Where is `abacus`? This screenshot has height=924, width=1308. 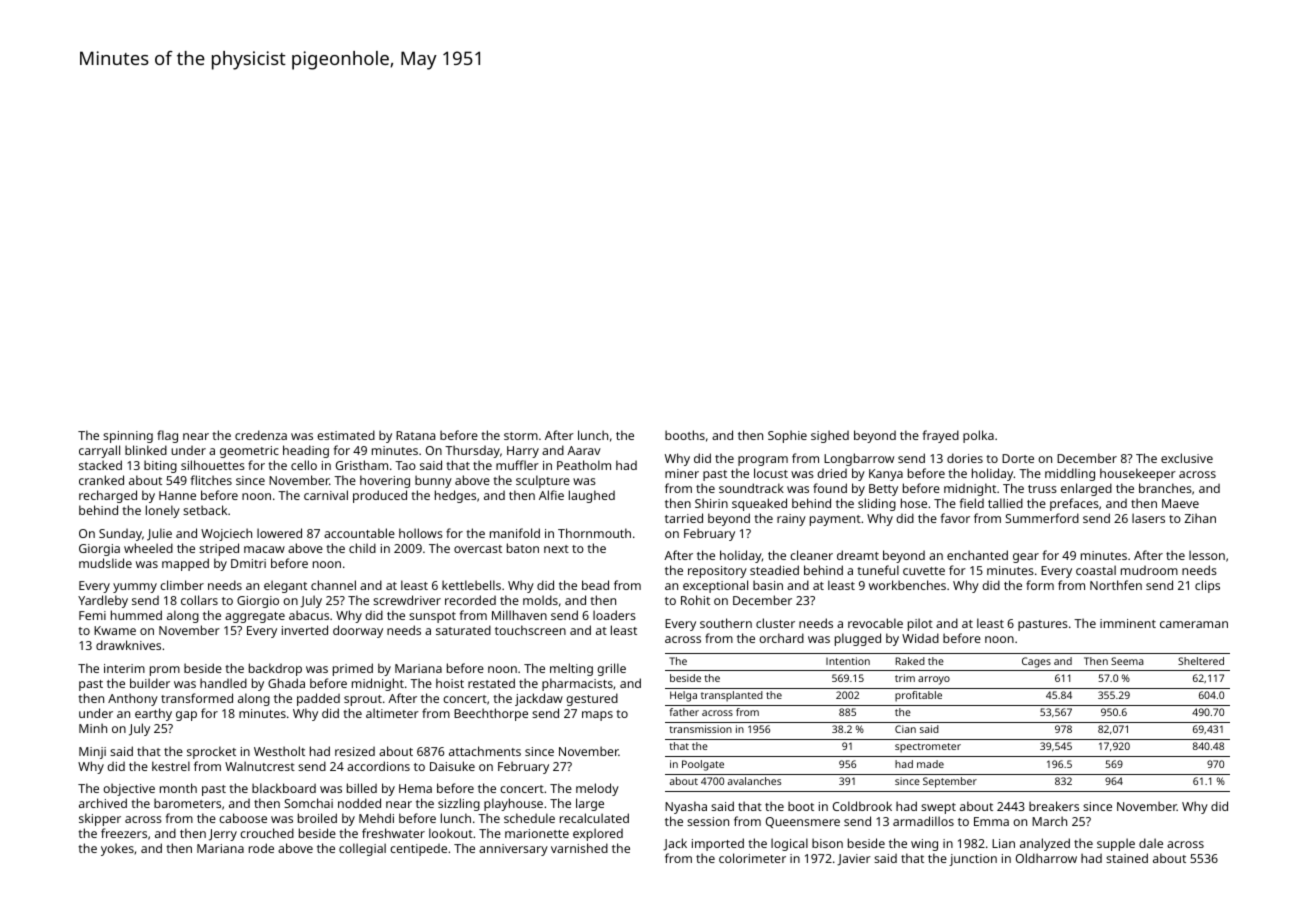
abacus is located at coordinates (309, 615).
